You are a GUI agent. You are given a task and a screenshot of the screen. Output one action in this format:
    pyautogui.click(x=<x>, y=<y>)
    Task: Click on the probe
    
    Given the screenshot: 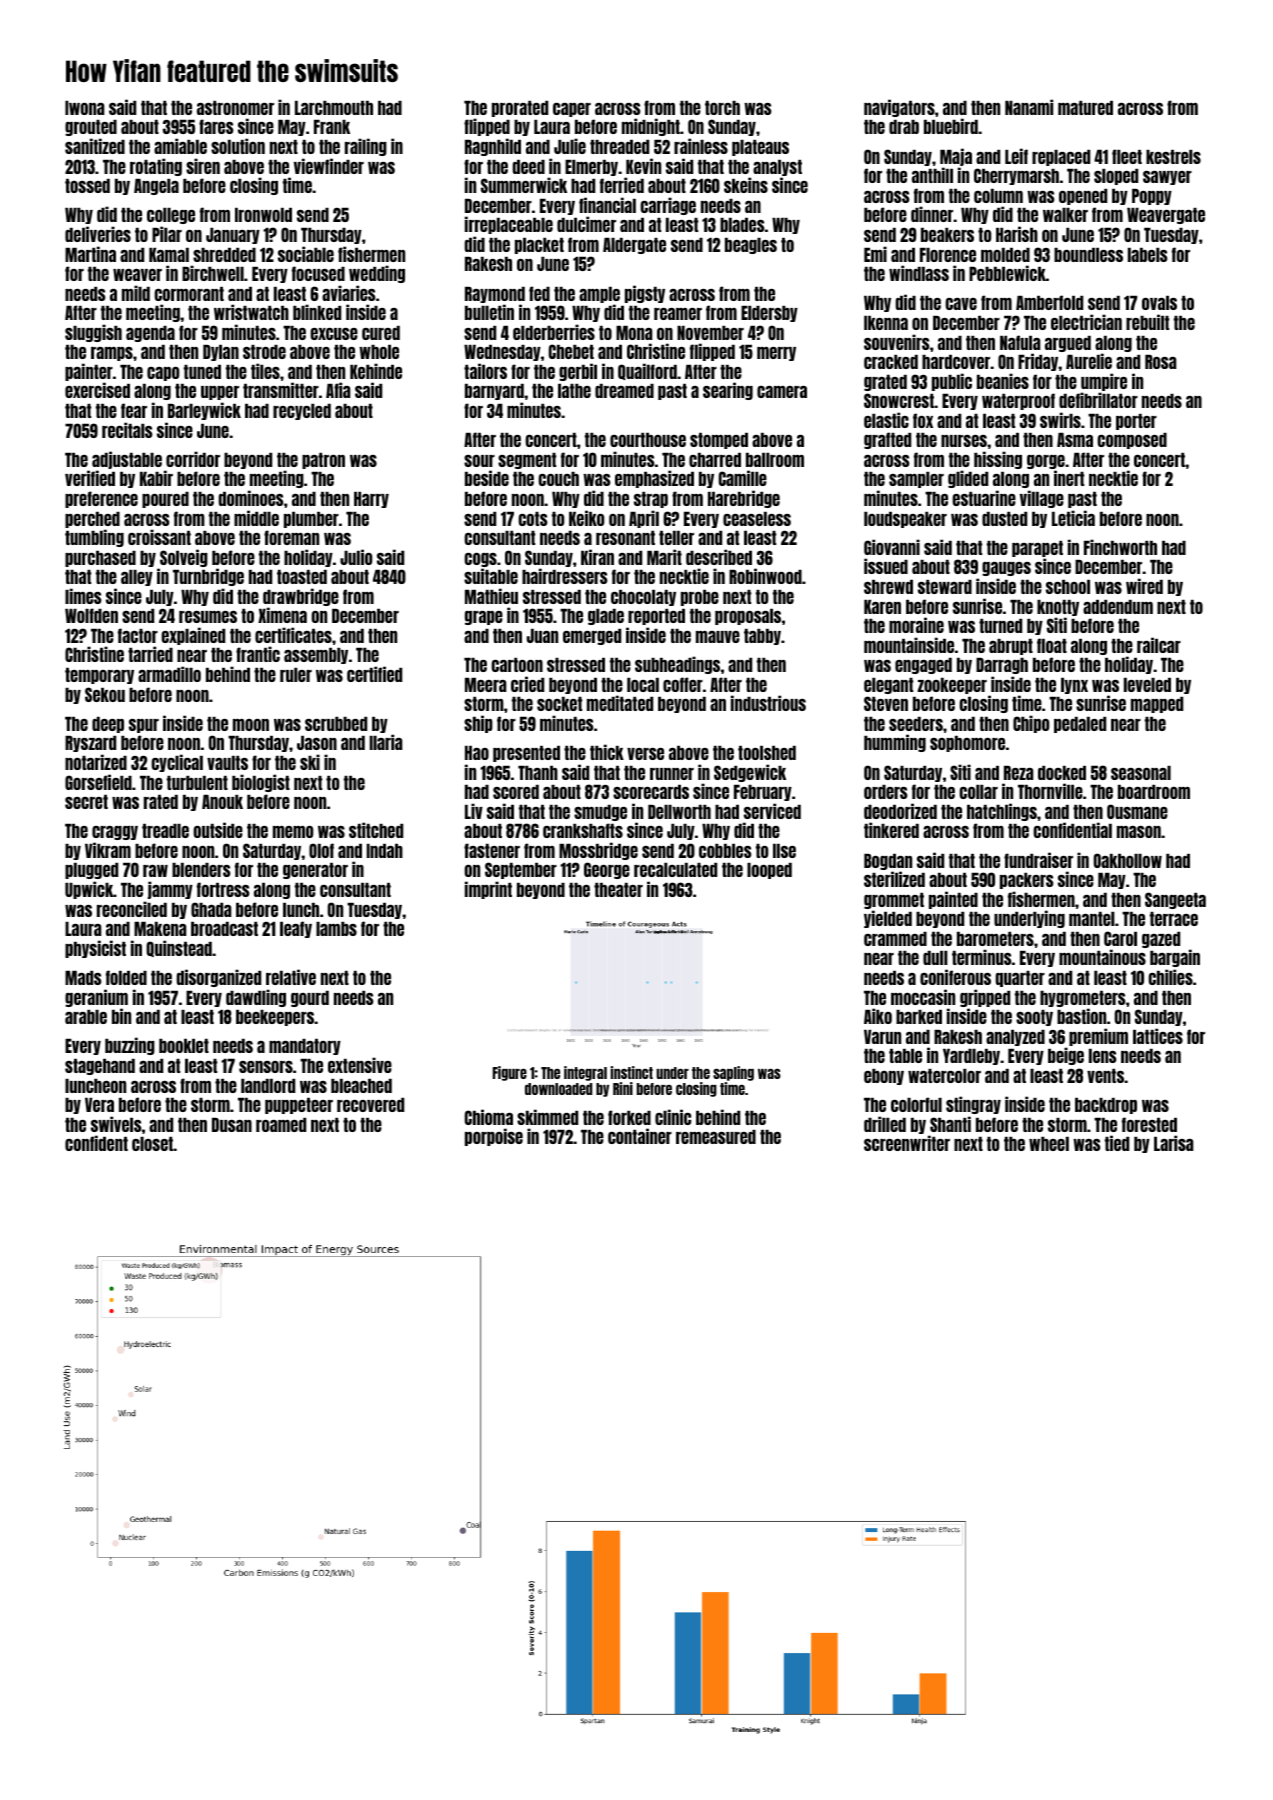 What is the action you would take?
    pyautogui.click(x=700, y=598)
